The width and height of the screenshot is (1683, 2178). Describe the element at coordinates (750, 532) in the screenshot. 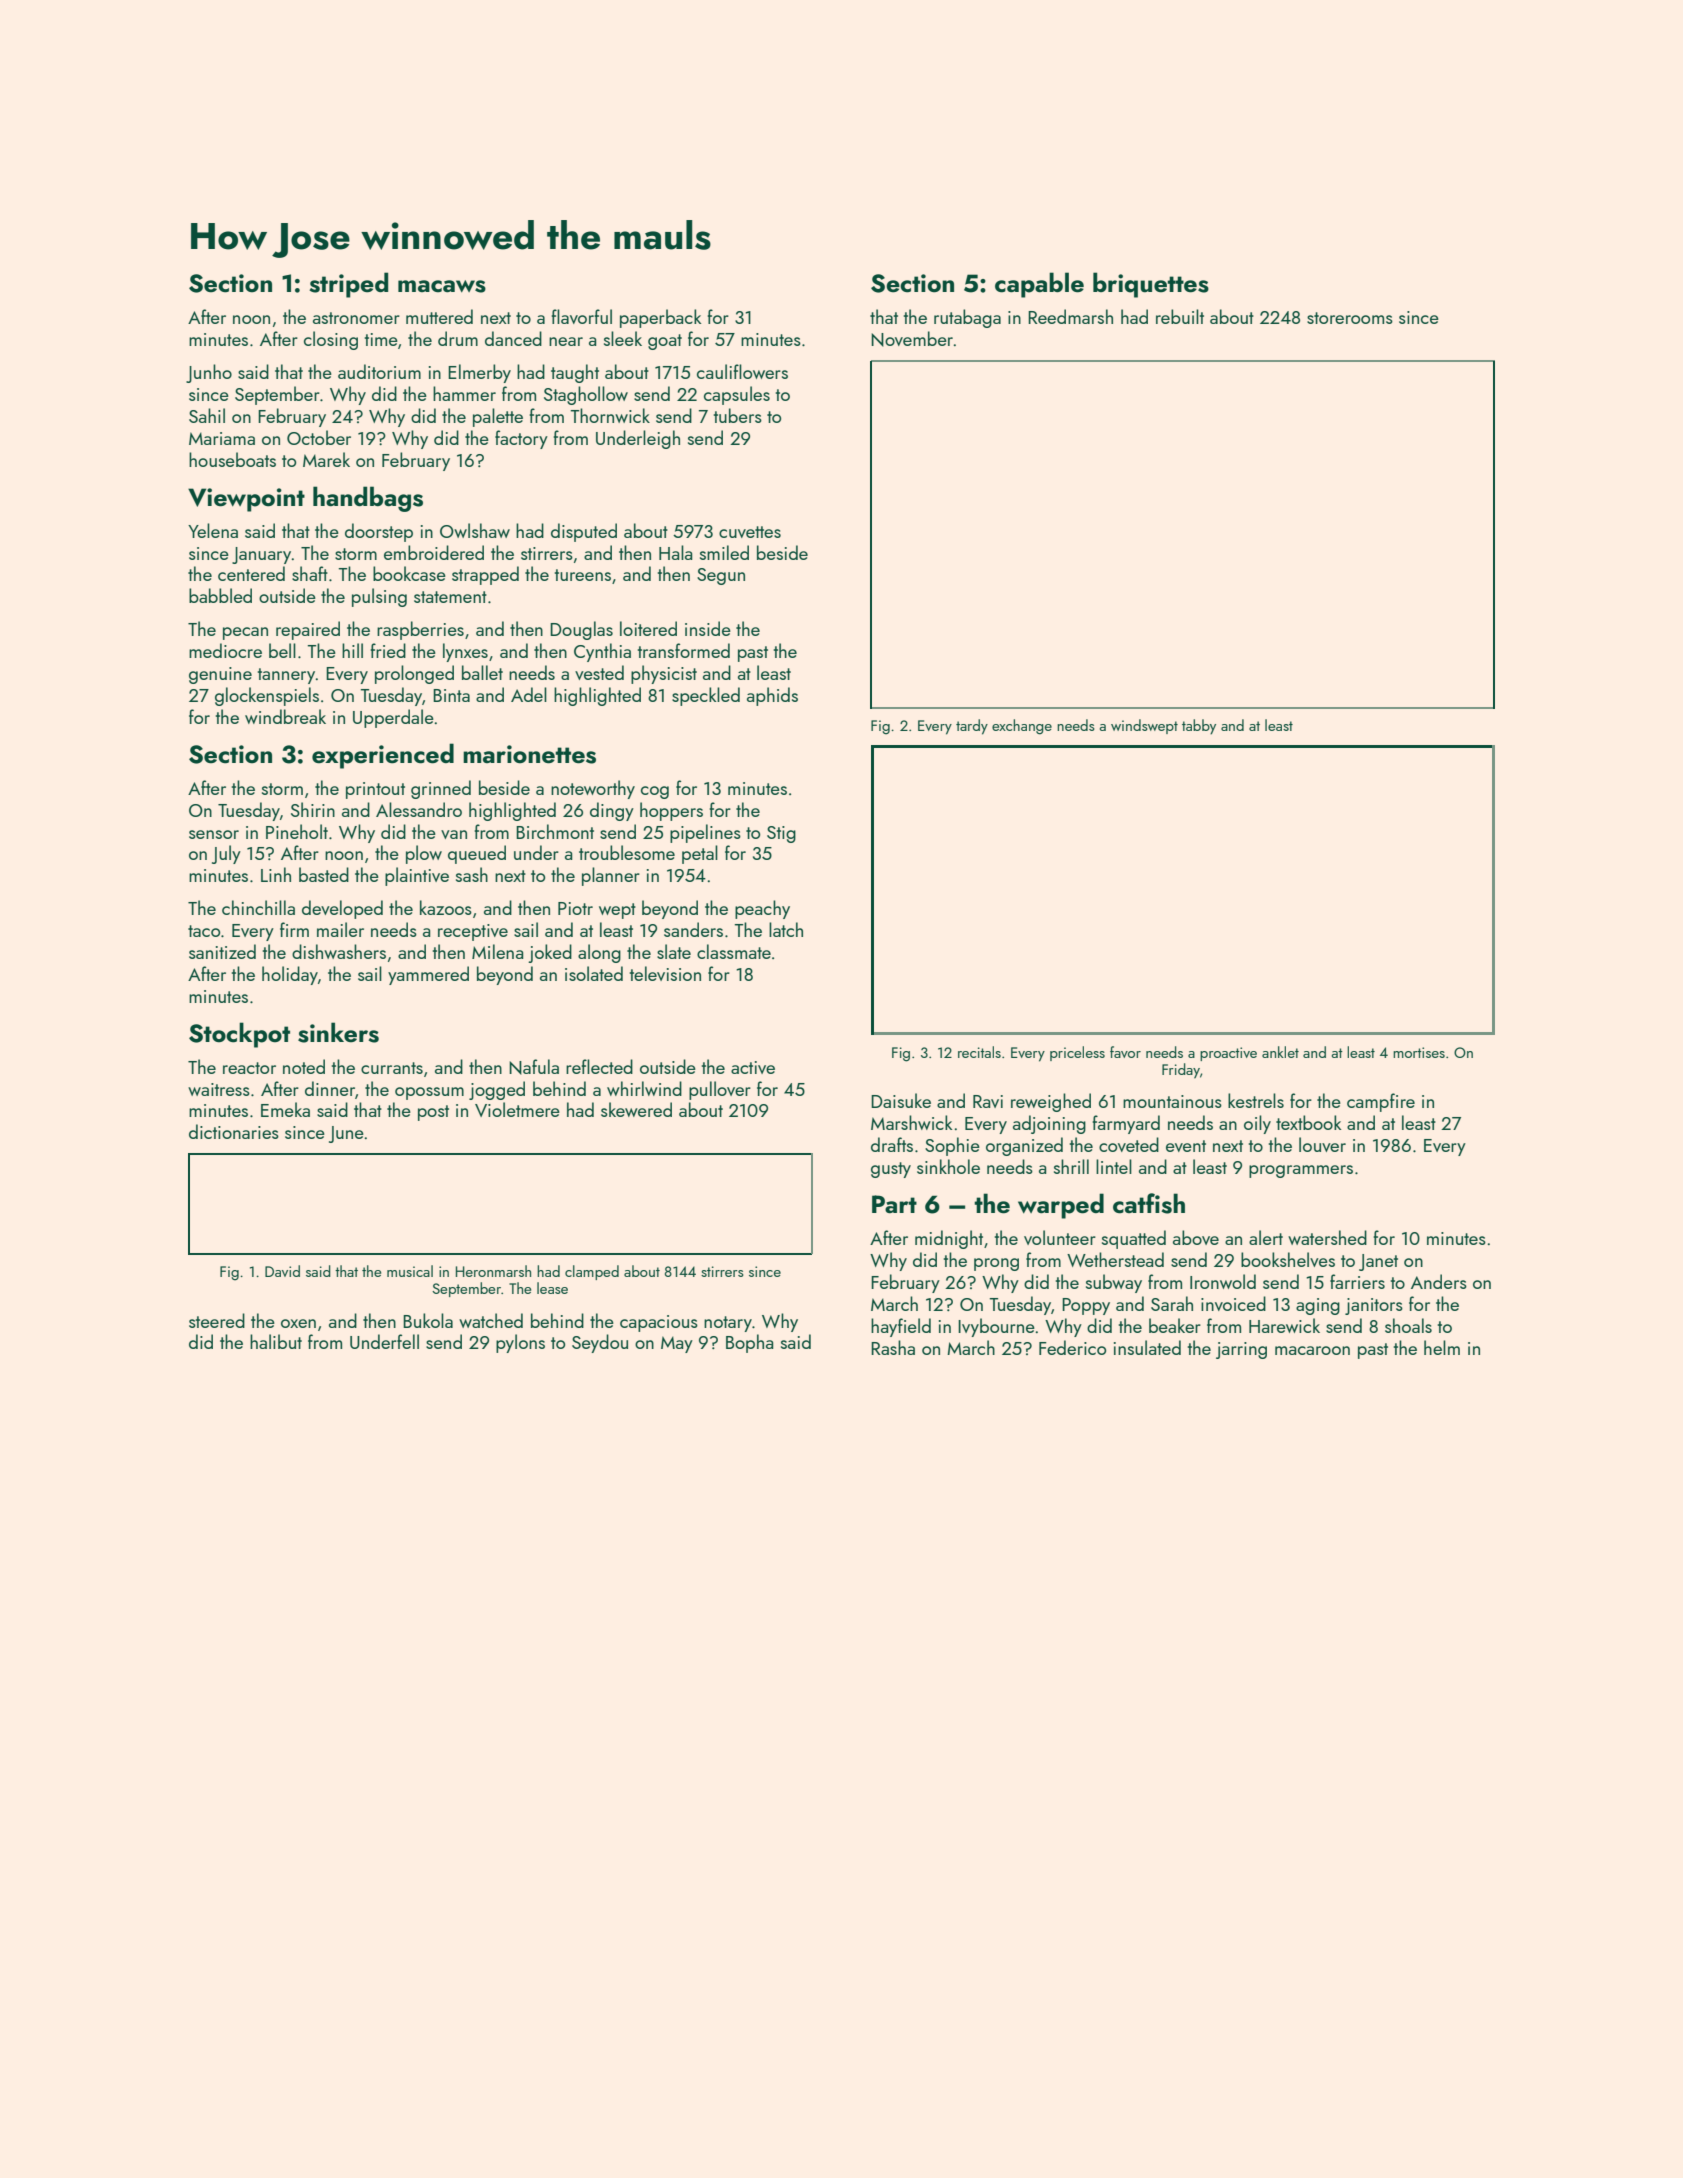

I see `cuvettes` at that location.
